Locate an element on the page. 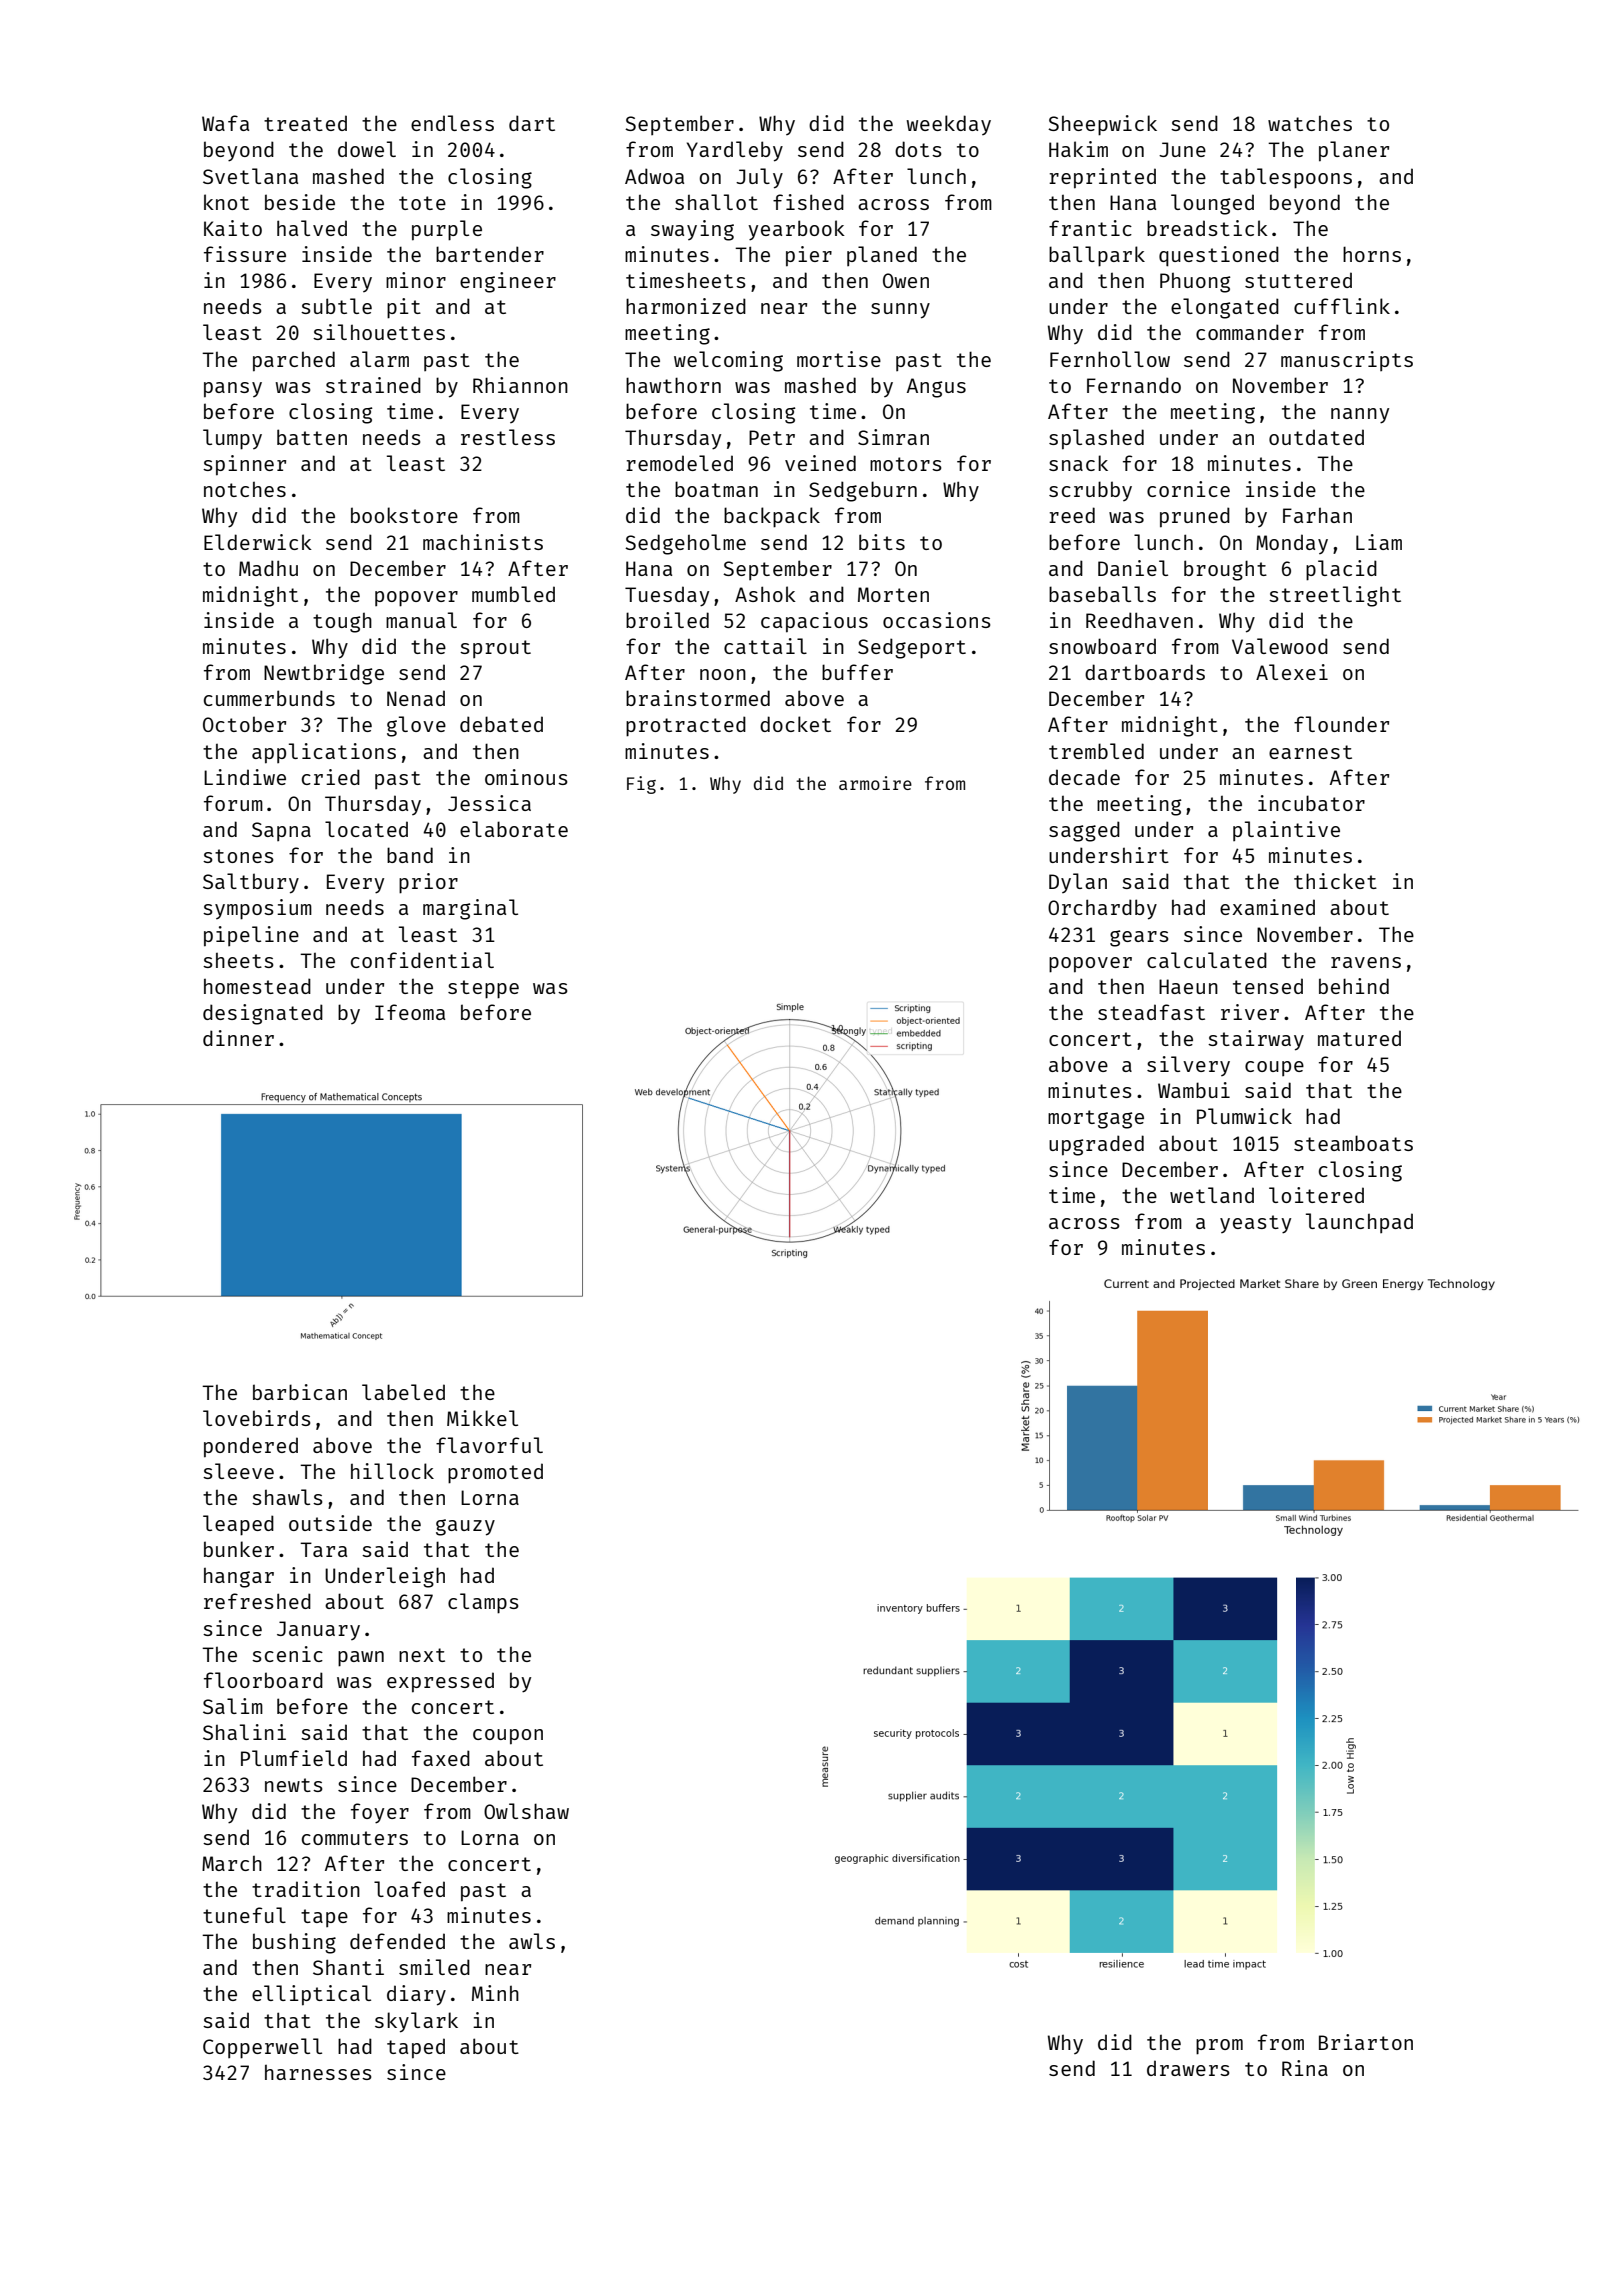  armoire is located at coordinates (875, 783).
